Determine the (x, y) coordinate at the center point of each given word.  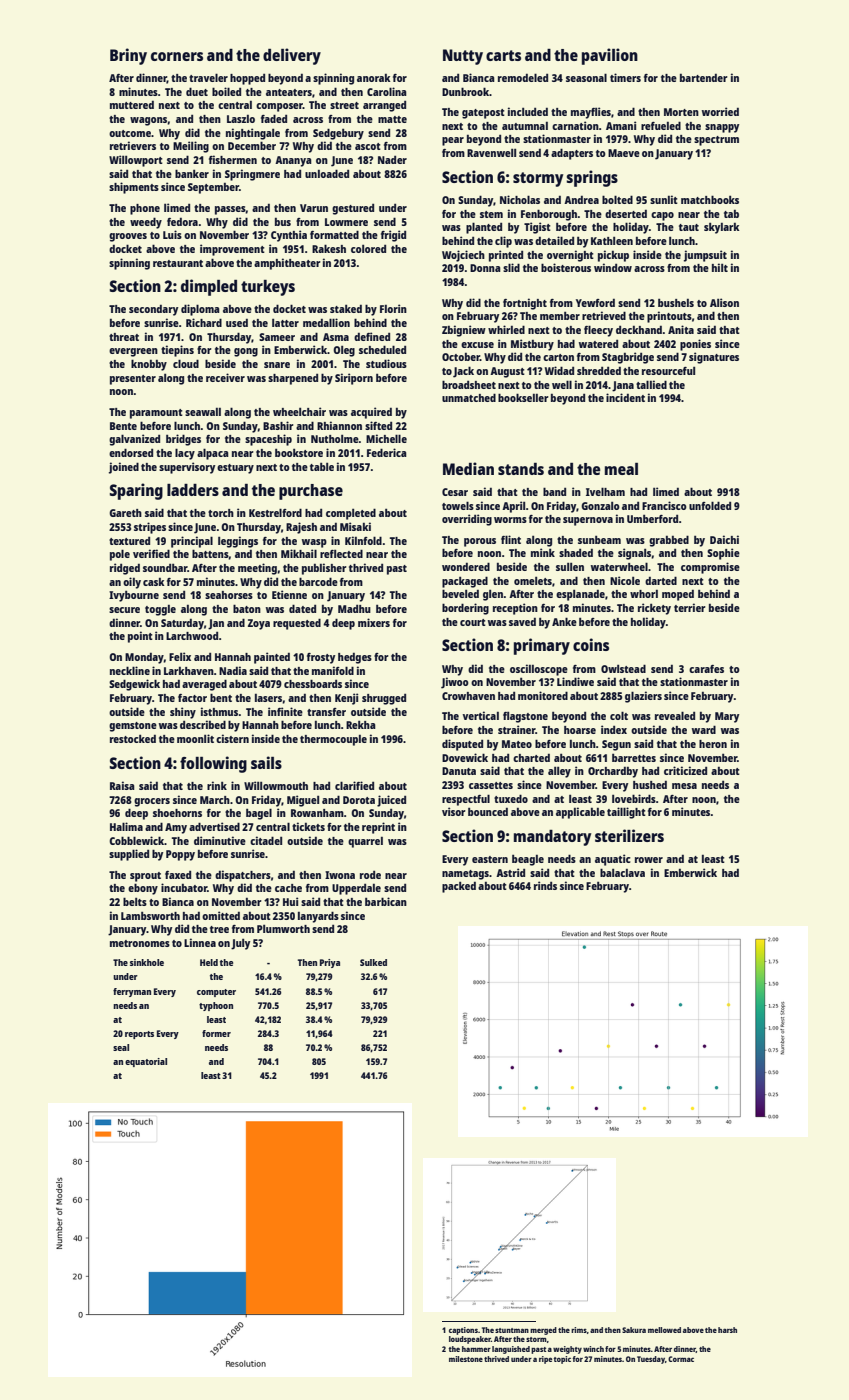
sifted (378, 425)
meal (621, 469)
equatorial (146, 1062)
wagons (149, 121)
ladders (193, 490)
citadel (266, 840)
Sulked (373, 962)
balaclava (622, 872)
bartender (704, 78)
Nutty (463, 57)
